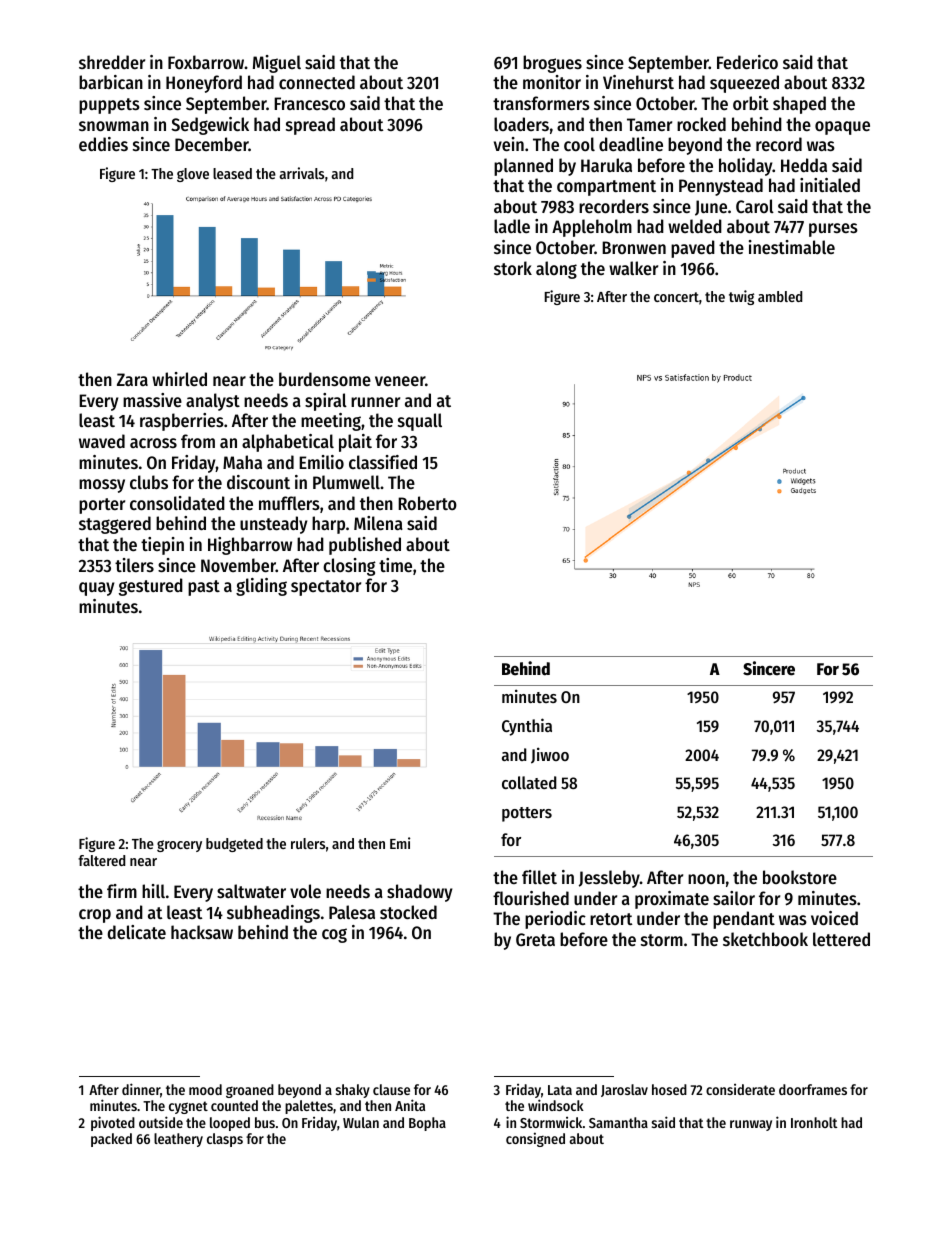 This screenshot has height=1233, width=952. What do you see at coordinates (395, 565) in the screenshot?
I see `time` at bounding box center [395, 565].
